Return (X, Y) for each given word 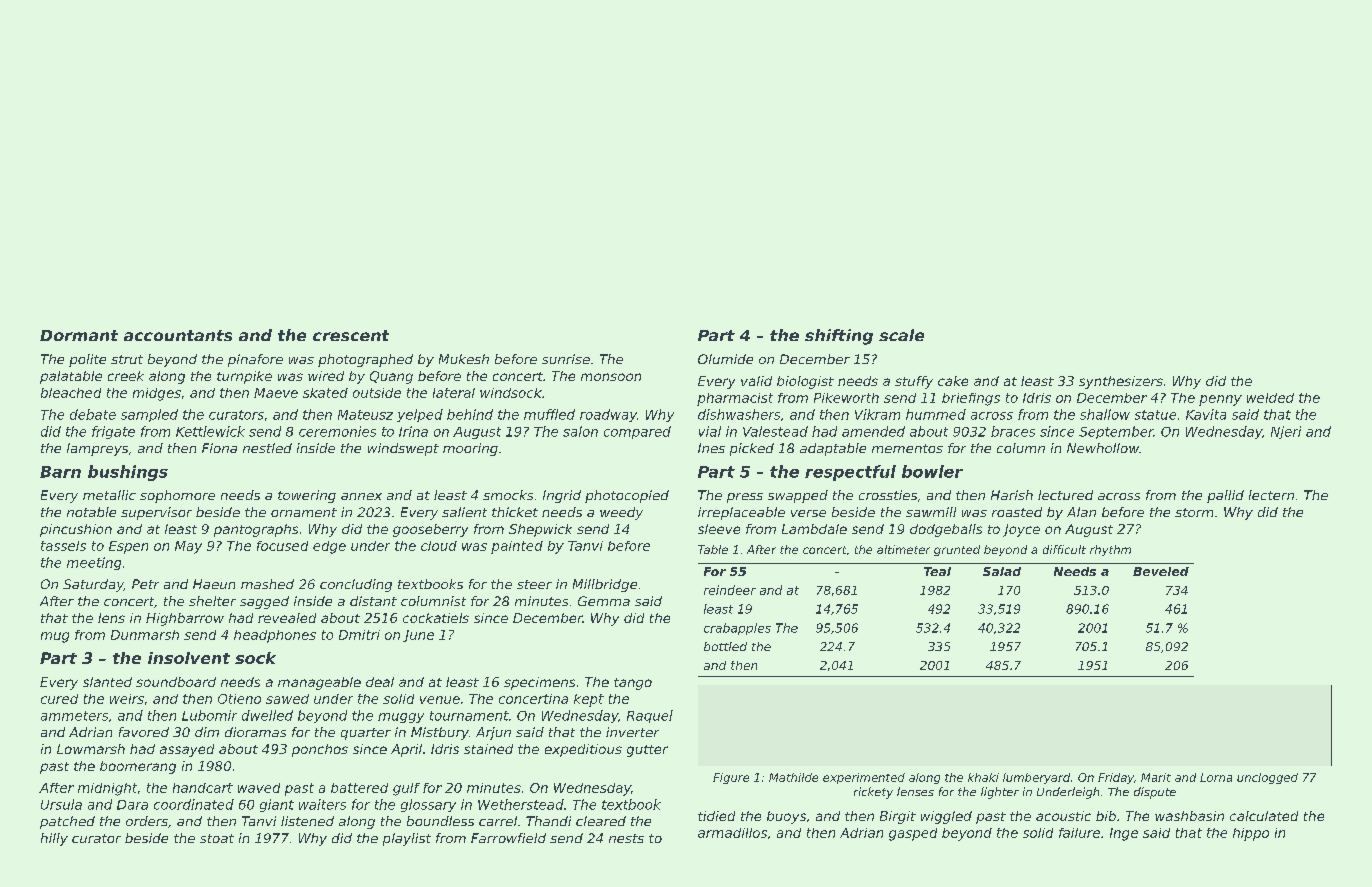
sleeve (719, 529)
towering (307, 496)
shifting (839, 337)
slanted (107, 682)
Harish (1012, 495)
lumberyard (1036, 778)
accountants (178, 335)
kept (589, 700)
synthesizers (1121, 382)
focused (282, 546)
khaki (983, 777)
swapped (798, 496)
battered (359, 788)
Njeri (1286, 432)
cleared (601, 821)
